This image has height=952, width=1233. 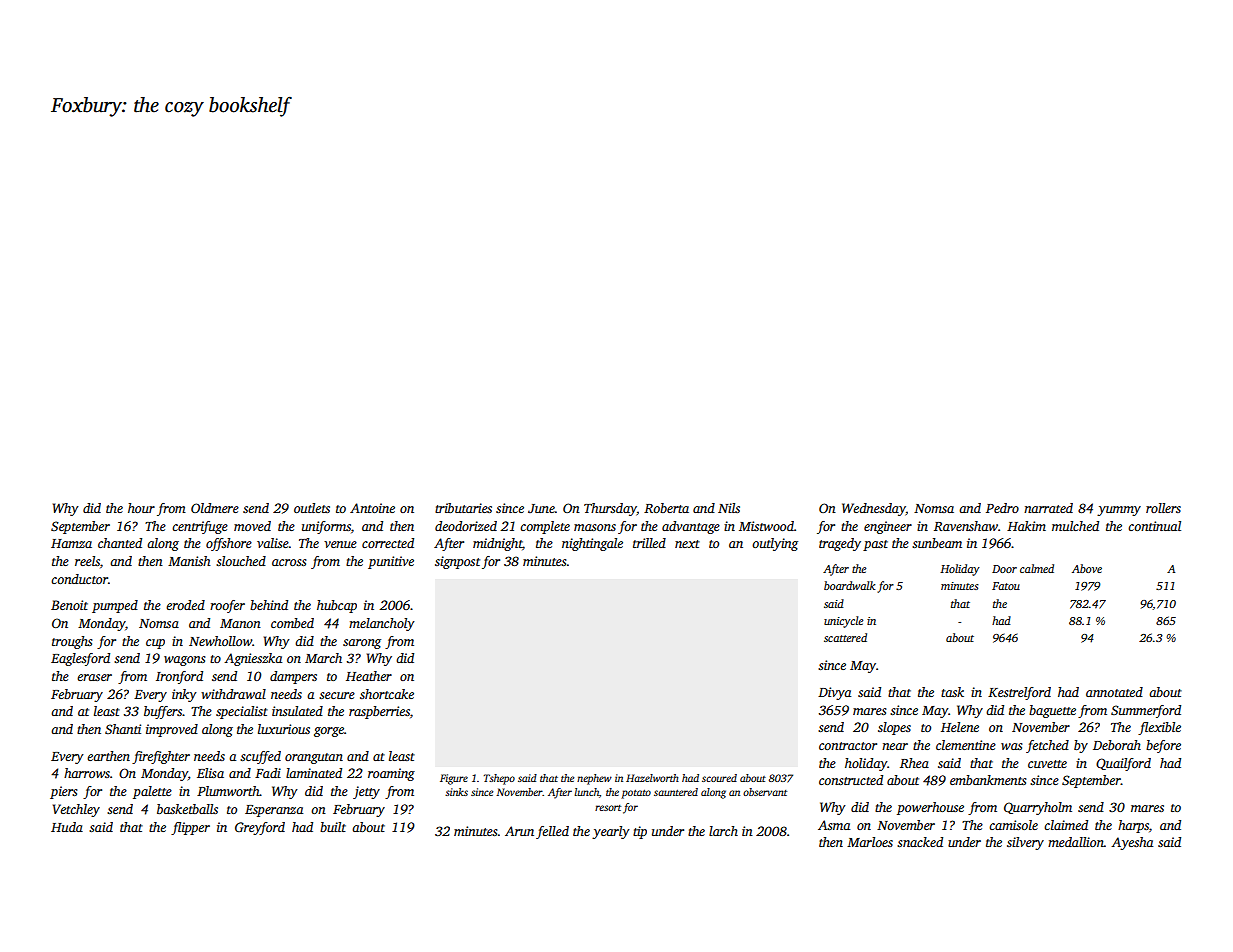 What do you see at coordinates (845, 637) in the image?
I see `scattered` at bounding box center [845, 637].
